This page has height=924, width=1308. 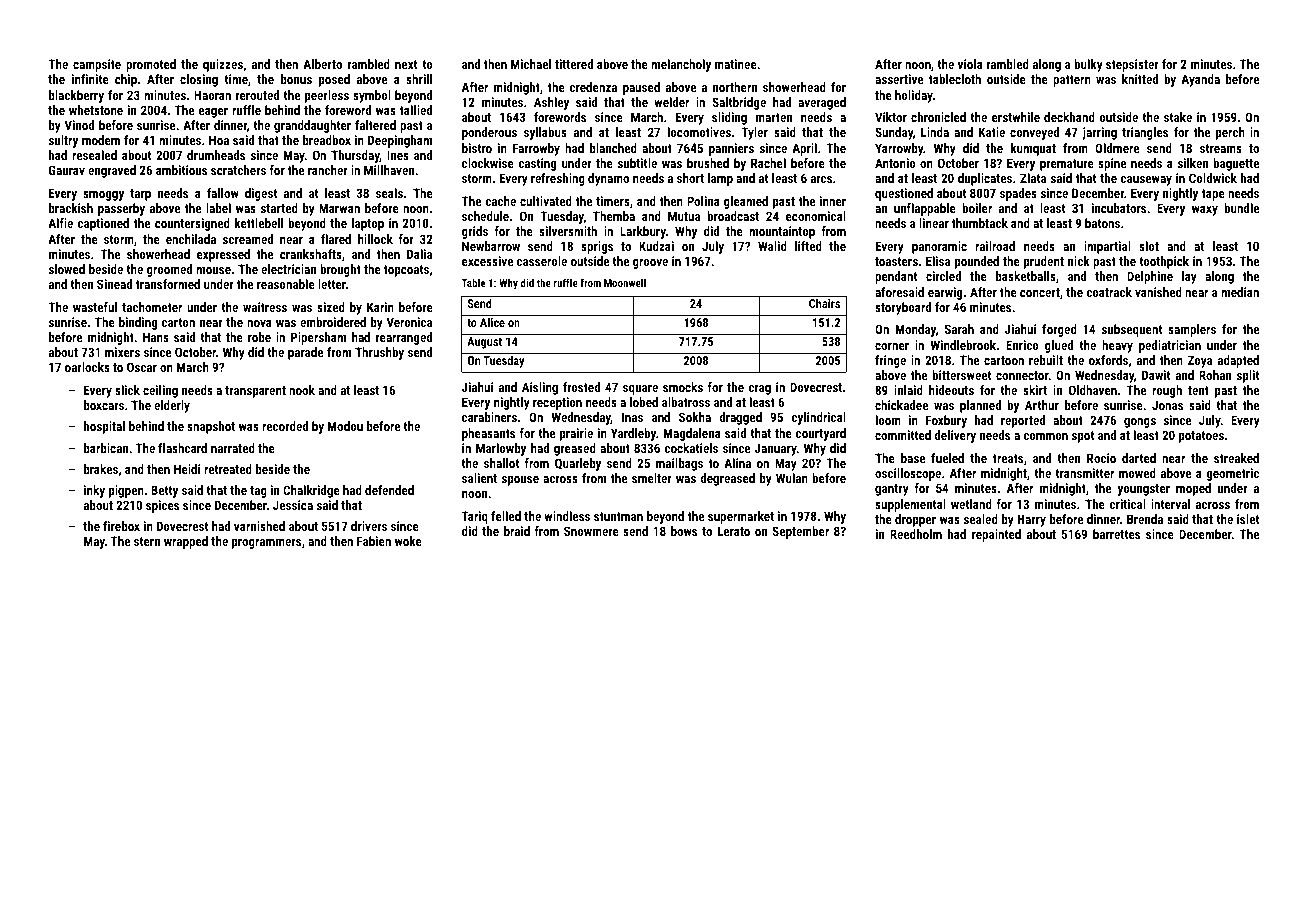 What do you see at coordinates (1200, 80) in the page?
I see `Ayanda` at bounding box center [1200, 80].
